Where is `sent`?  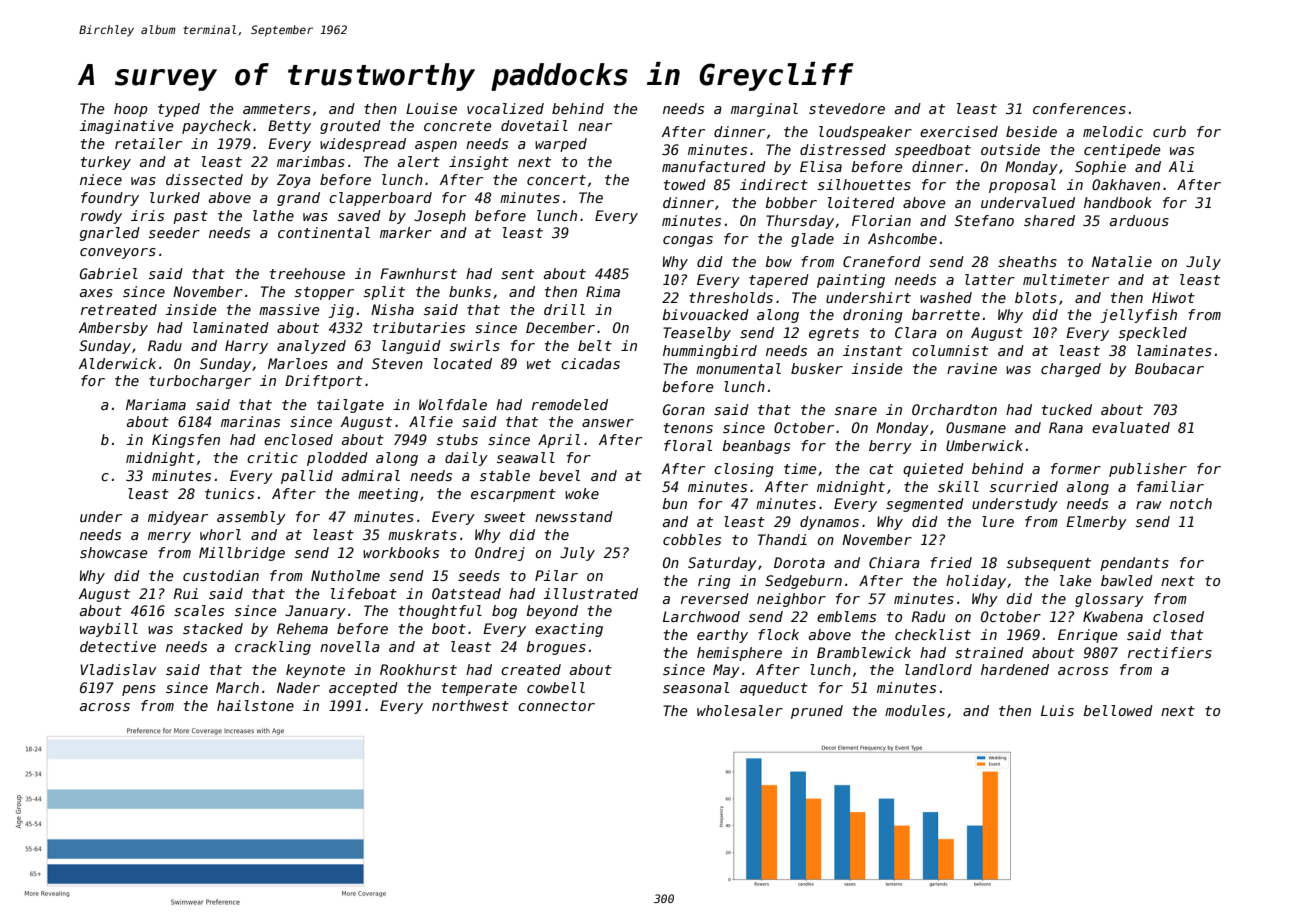
sent is located at coordinates (517, 274).
